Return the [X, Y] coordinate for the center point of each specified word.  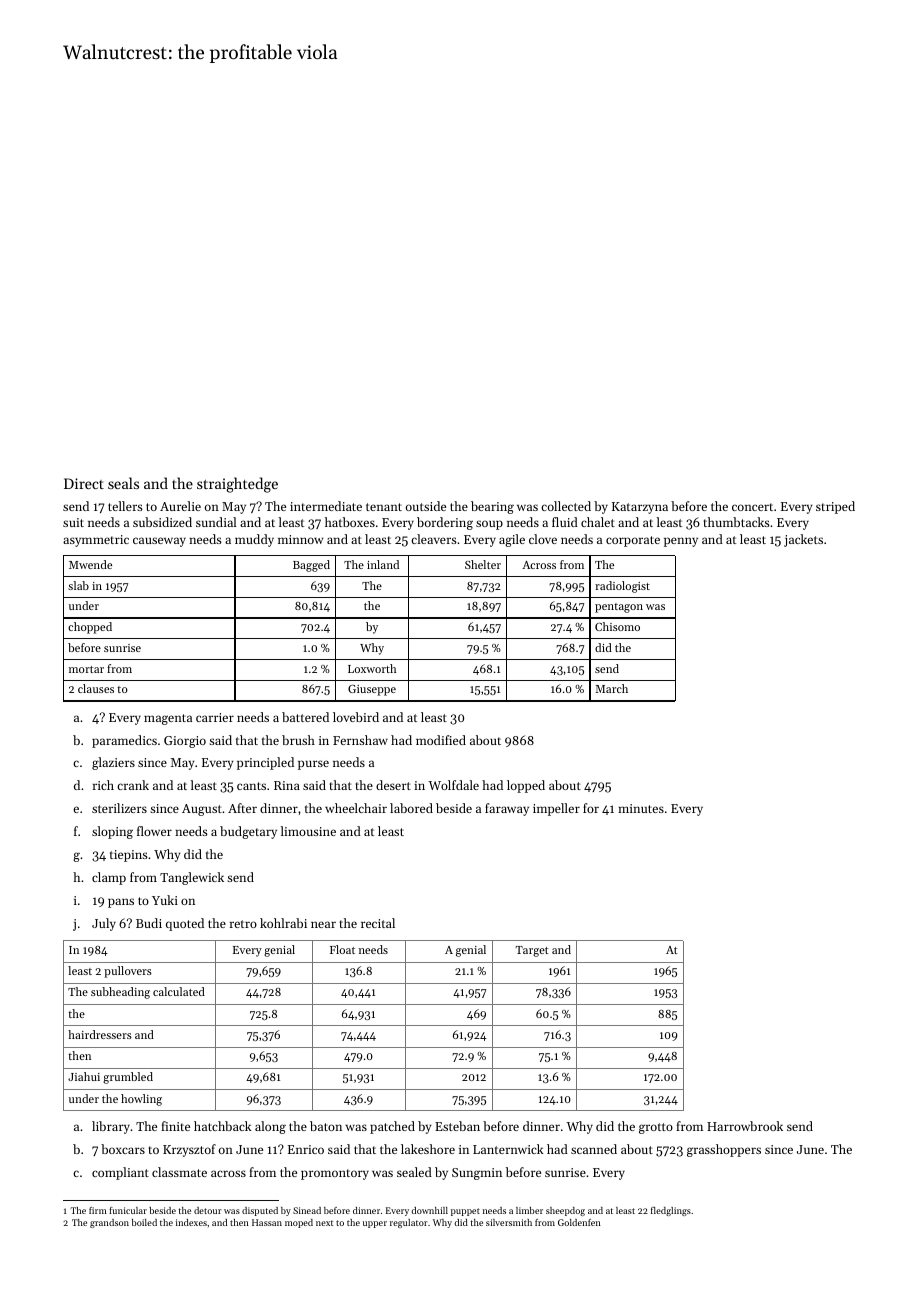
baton [326, 1126]
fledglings [671, 1211]
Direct [84, 483]
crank [133, 785]
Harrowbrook [745, 1126]
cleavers [434, 539]
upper [375, 1224]
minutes [641, 808]
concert [752, 507]
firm [98, 1210]
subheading [120, 993]
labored [411, 808]
